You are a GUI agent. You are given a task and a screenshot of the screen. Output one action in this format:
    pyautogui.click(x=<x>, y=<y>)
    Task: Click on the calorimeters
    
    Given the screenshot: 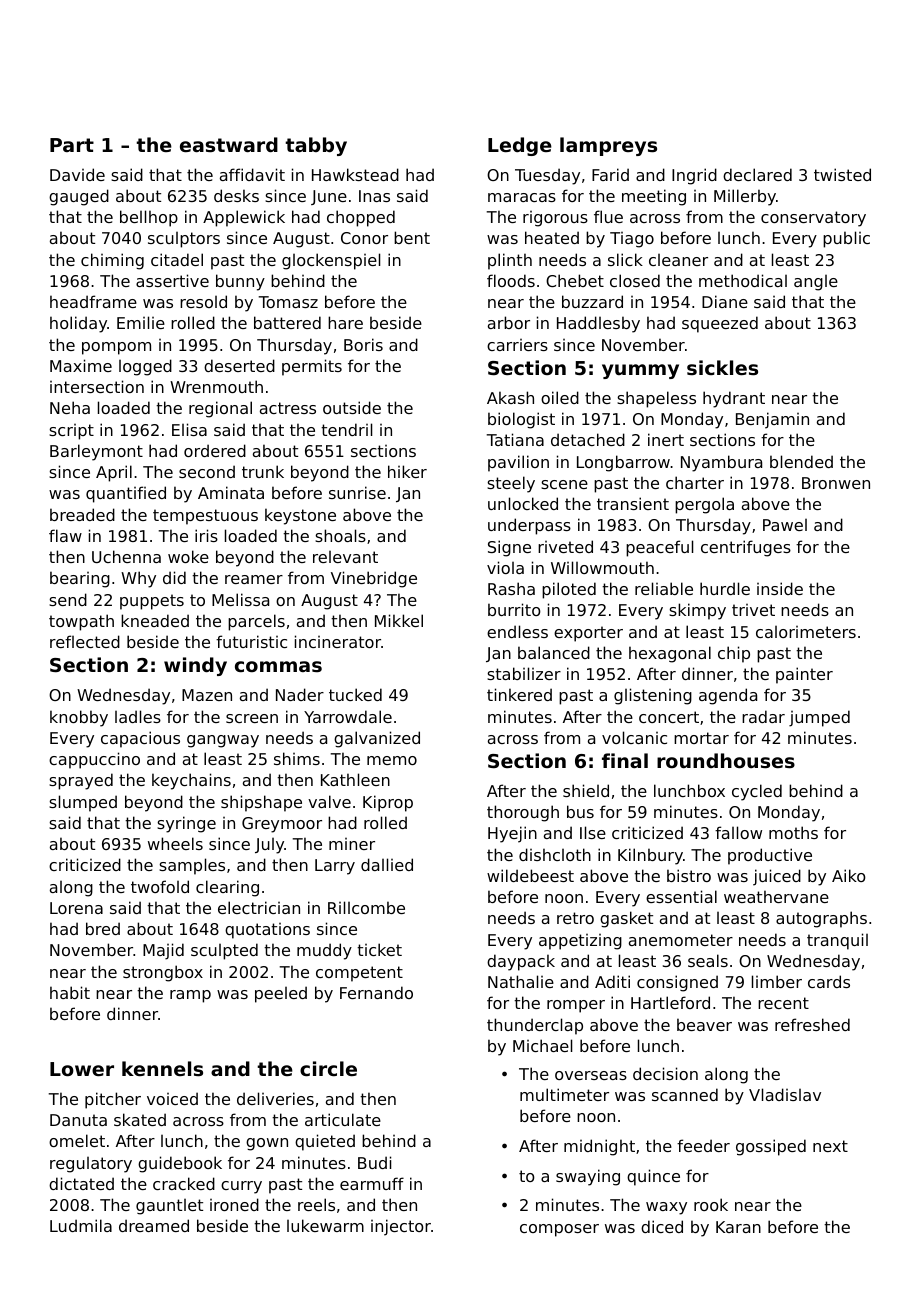 What is the action you would take?
    pyautogui.click(x=806, y=632)
